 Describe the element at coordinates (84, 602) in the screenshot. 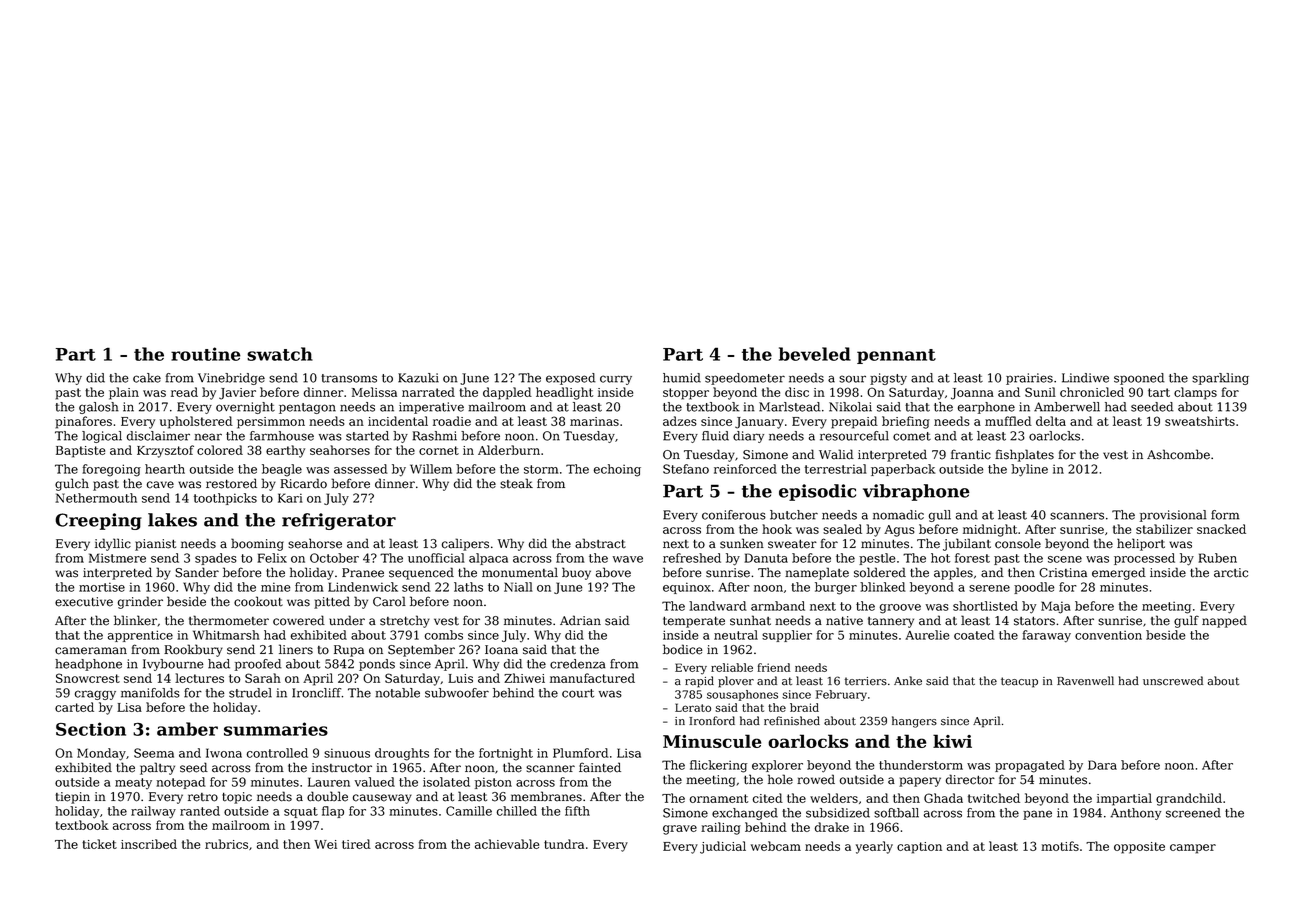

I see `executive` at that location.
